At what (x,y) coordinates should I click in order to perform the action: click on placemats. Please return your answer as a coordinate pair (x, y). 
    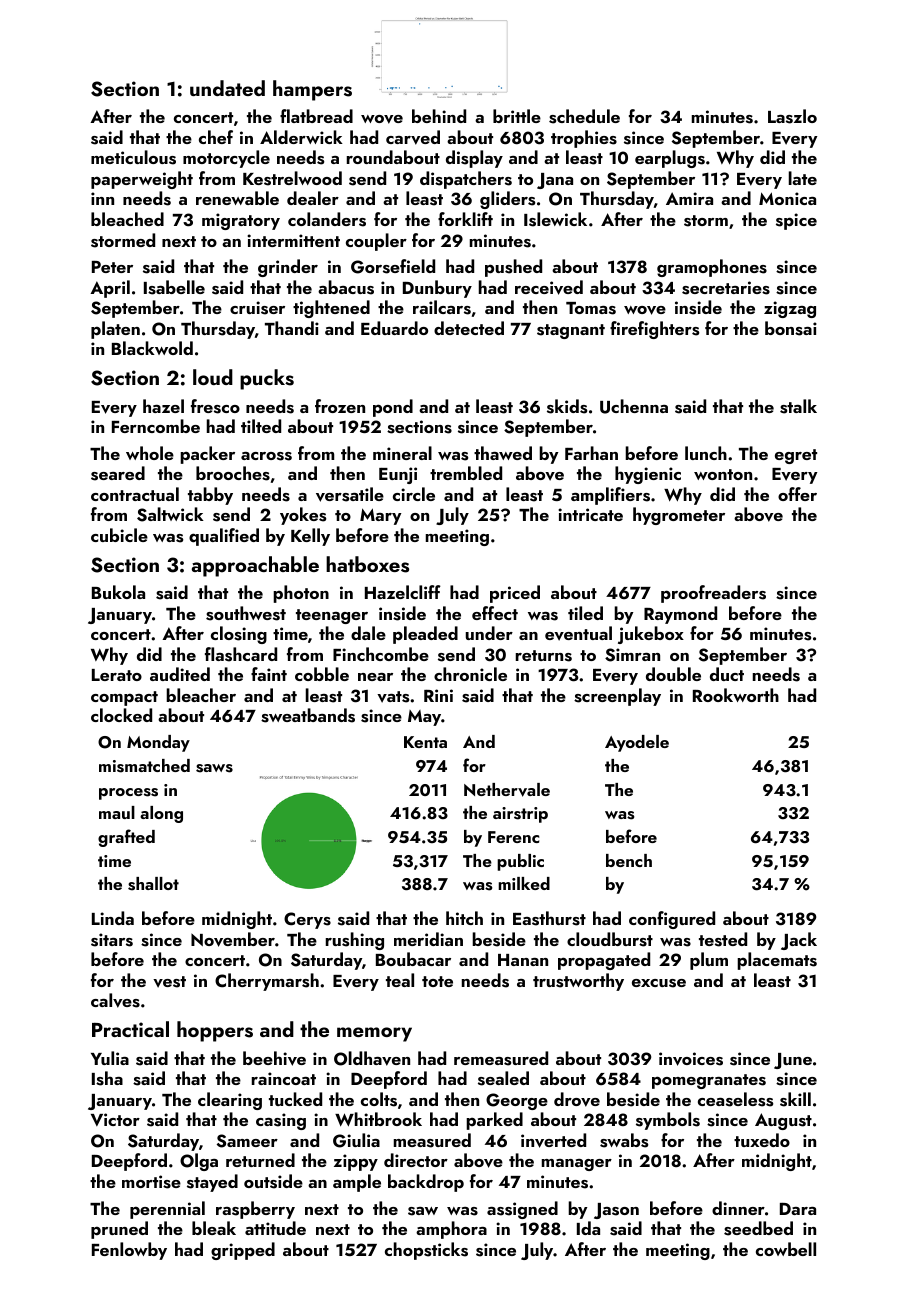
    Looking at the image, I should click on (777, 961).
